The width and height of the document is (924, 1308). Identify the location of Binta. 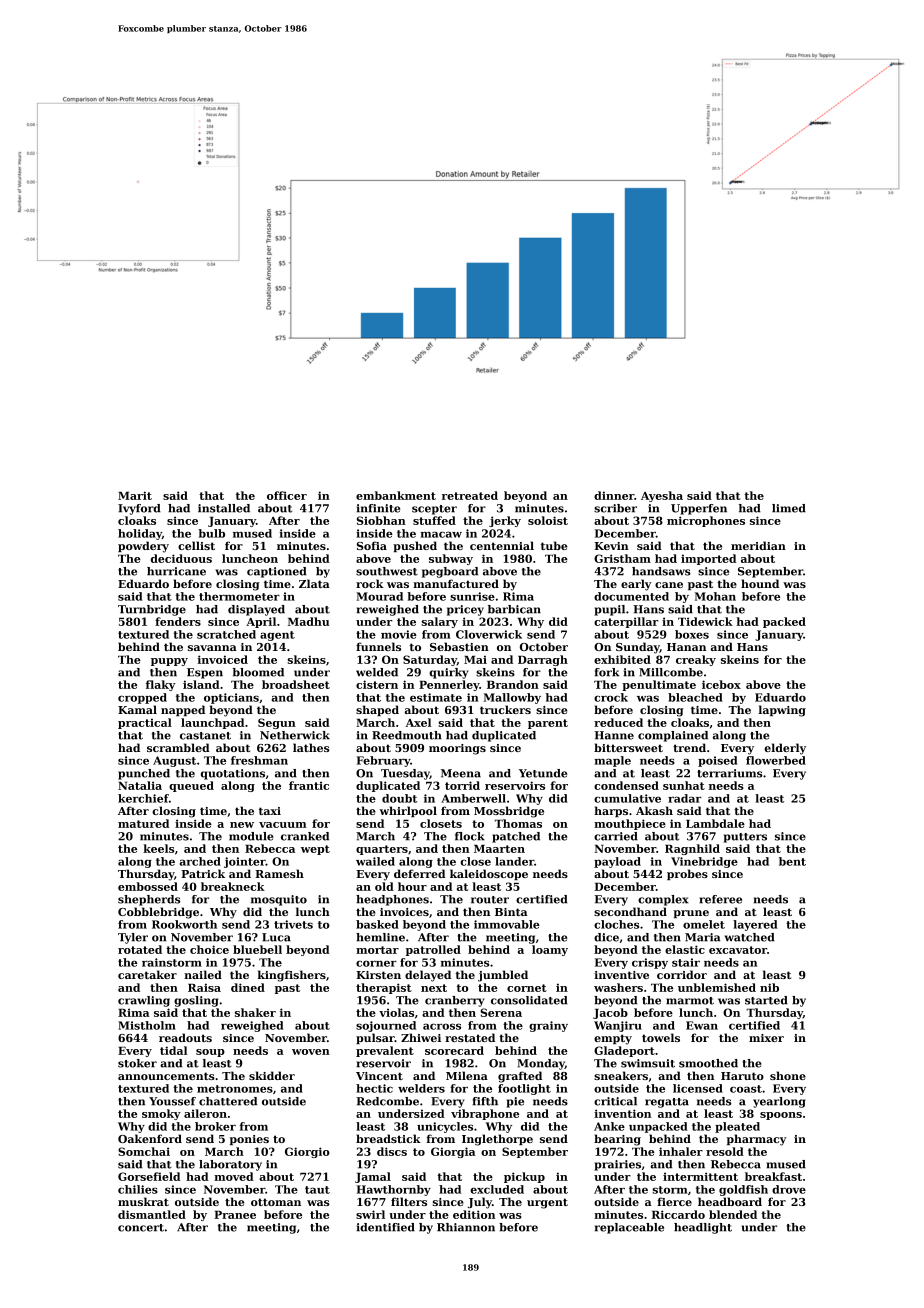
(511, 912).
